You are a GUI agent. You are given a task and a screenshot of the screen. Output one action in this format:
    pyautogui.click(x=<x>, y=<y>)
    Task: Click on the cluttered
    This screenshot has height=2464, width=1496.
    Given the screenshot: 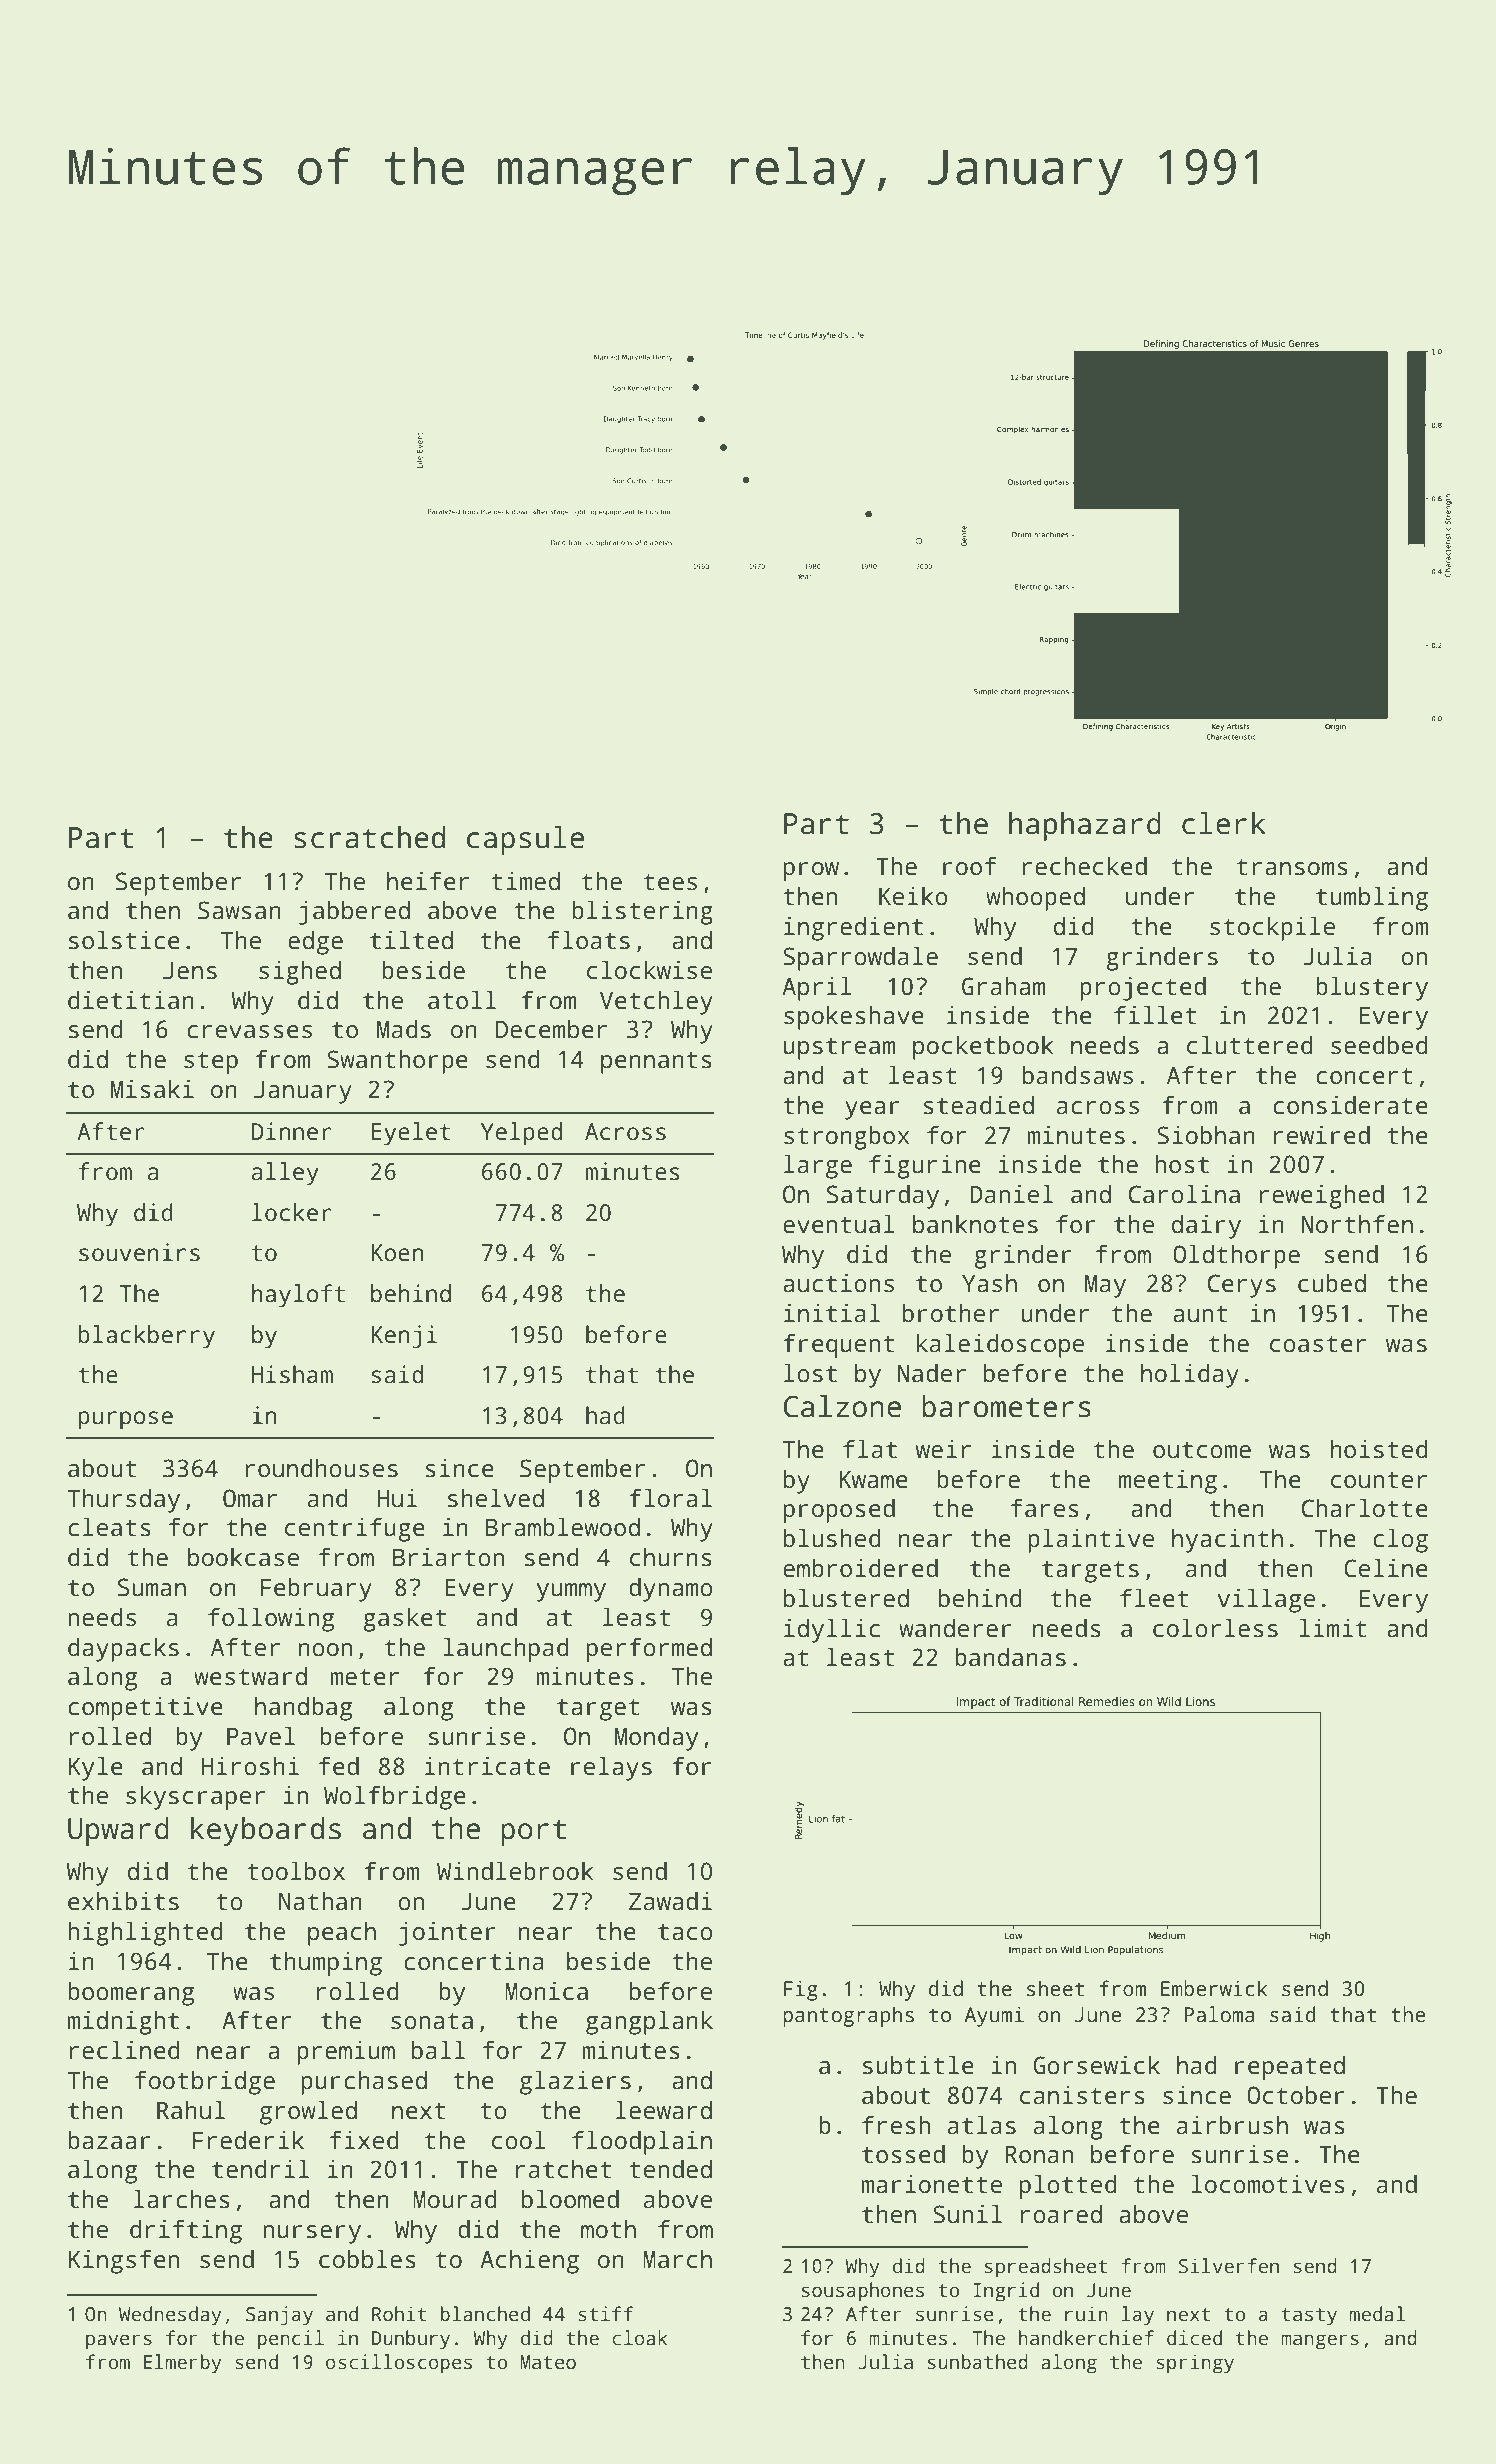 What is the action you would take?
    pyautogui.click(x=1250, y=1045)
